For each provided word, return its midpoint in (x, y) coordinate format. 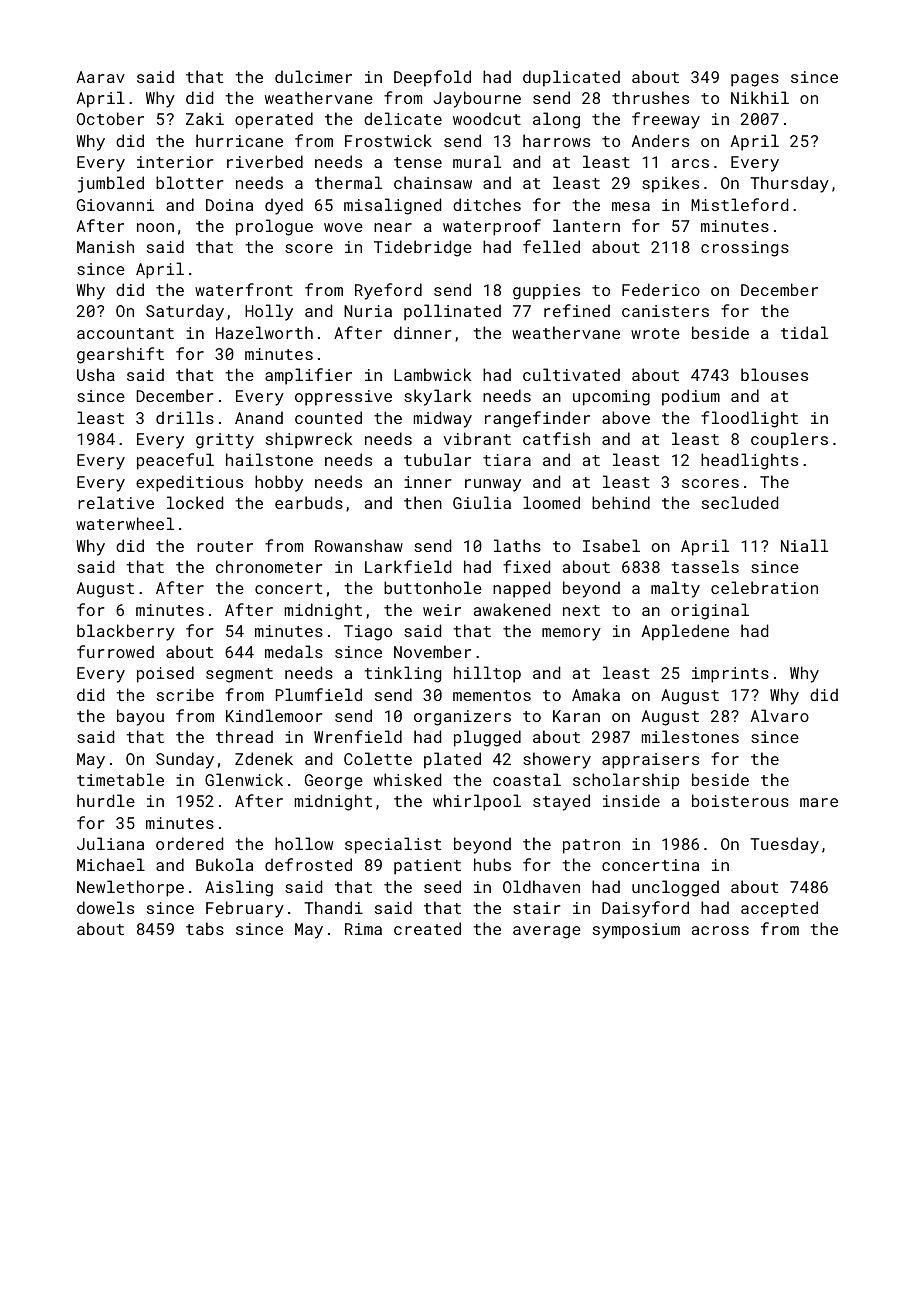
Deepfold (432, 78)
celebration (764, 587)
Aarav (101, 77)
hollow (304, 843)
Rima (363, 929)
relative (116, 502)
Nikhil (760, 97)
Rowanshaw (359, 545)
